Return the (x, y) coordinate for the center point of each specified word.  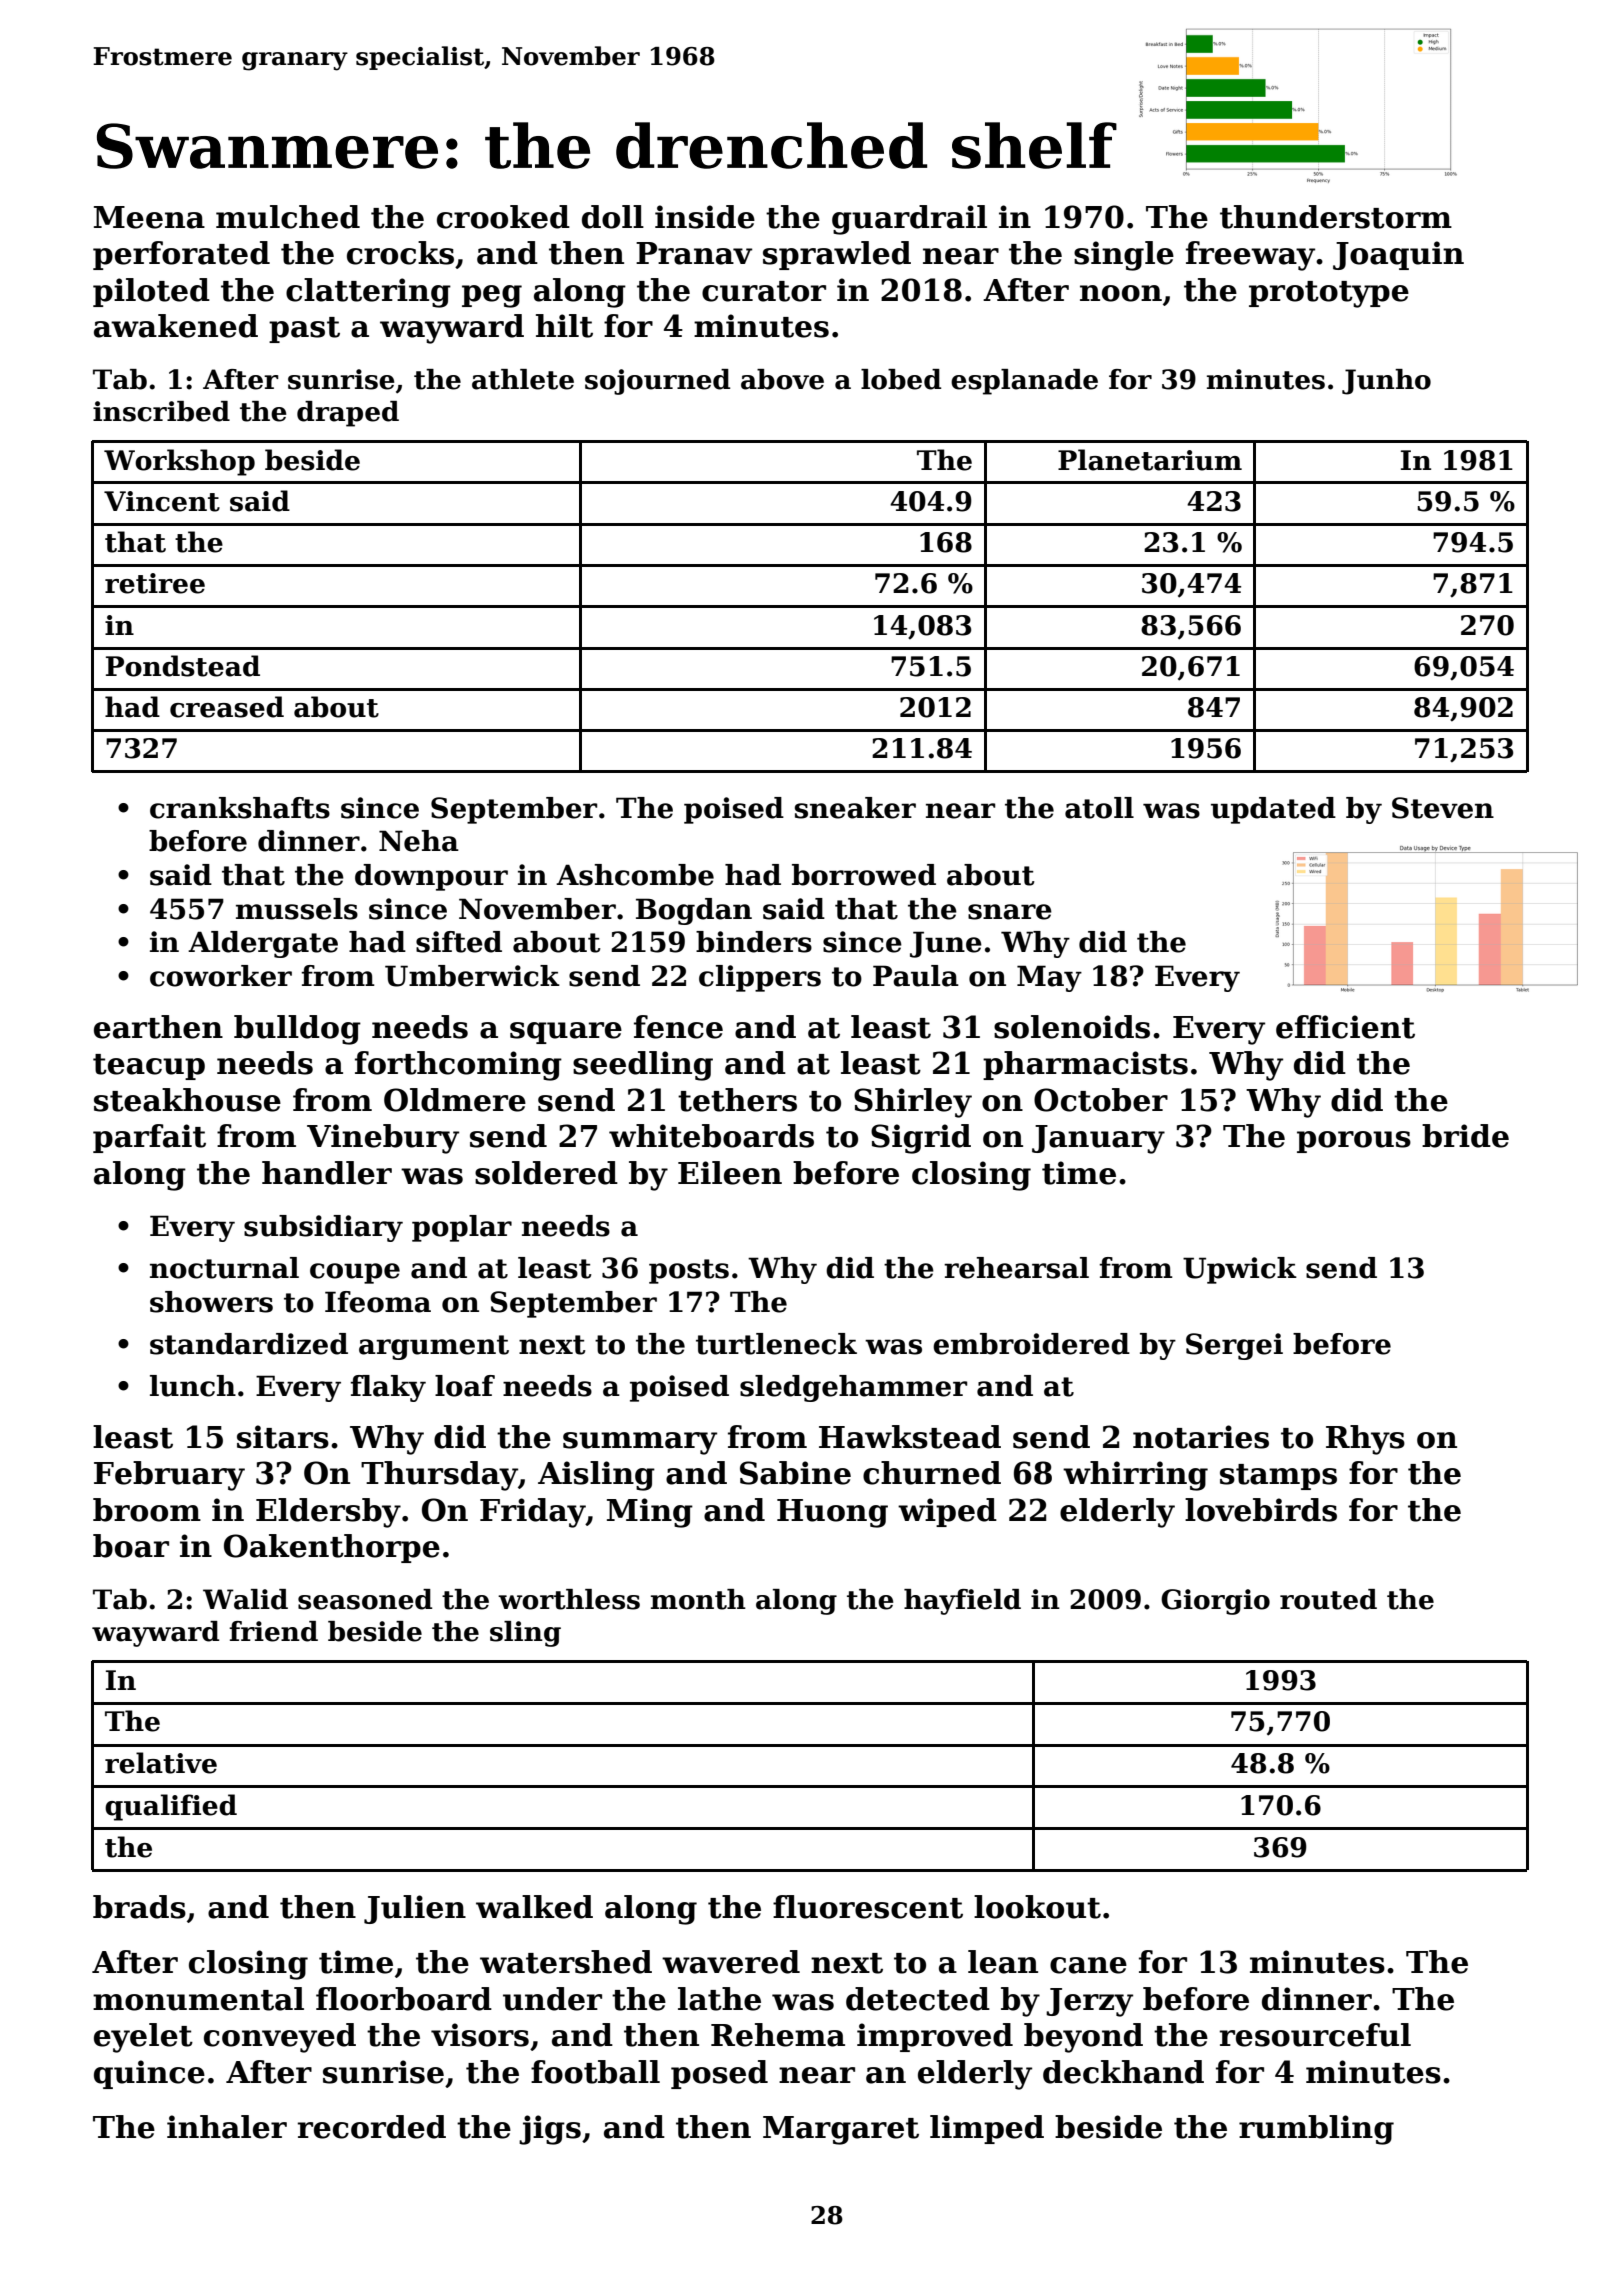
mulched (288, 217)
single (1124, 256)
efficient (1345, 1027)
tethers (737, 1100)
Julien (415, 1909)
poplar (462, 1228)
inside (705, 217)
